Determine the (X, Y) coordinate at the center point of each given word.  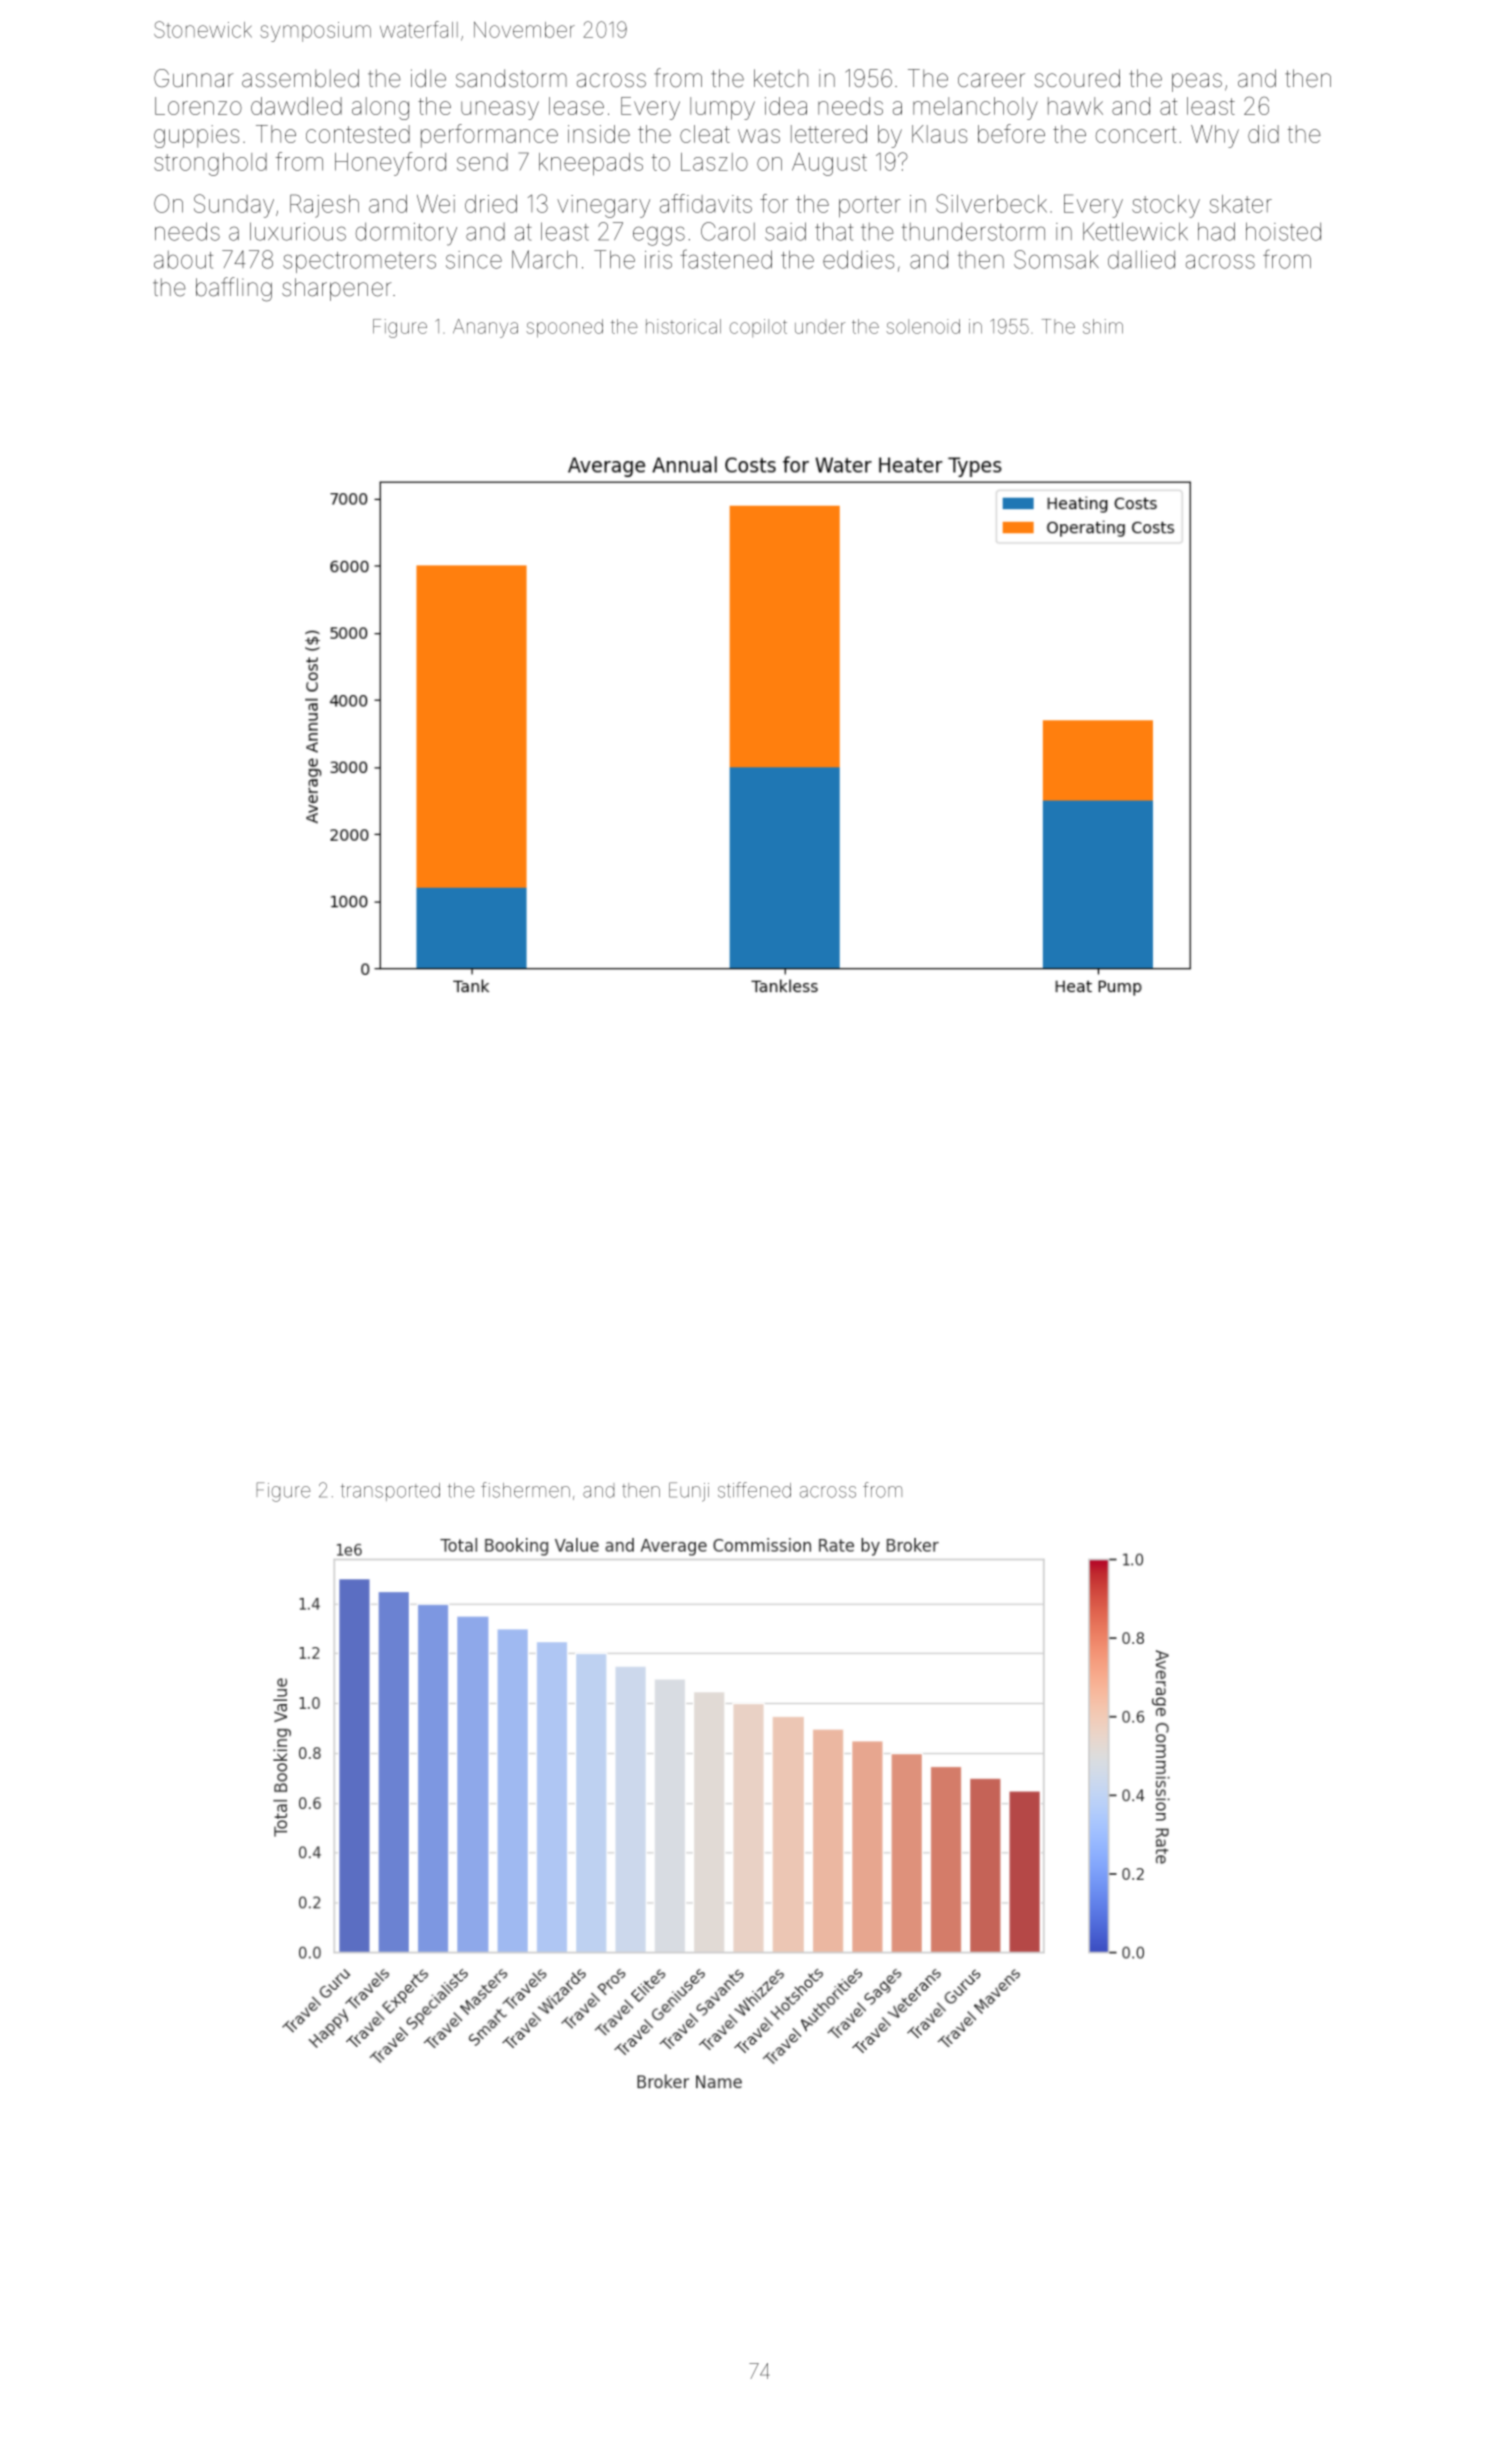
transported (390, 1492)
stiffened (754, 1490)
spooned (564, 328)
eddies (858, 259)
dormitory (406, 234)
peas (1197, 82)
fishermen (525, 1490)
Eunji (689, 1492)
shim (1103, 326)
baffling (234, 289)
